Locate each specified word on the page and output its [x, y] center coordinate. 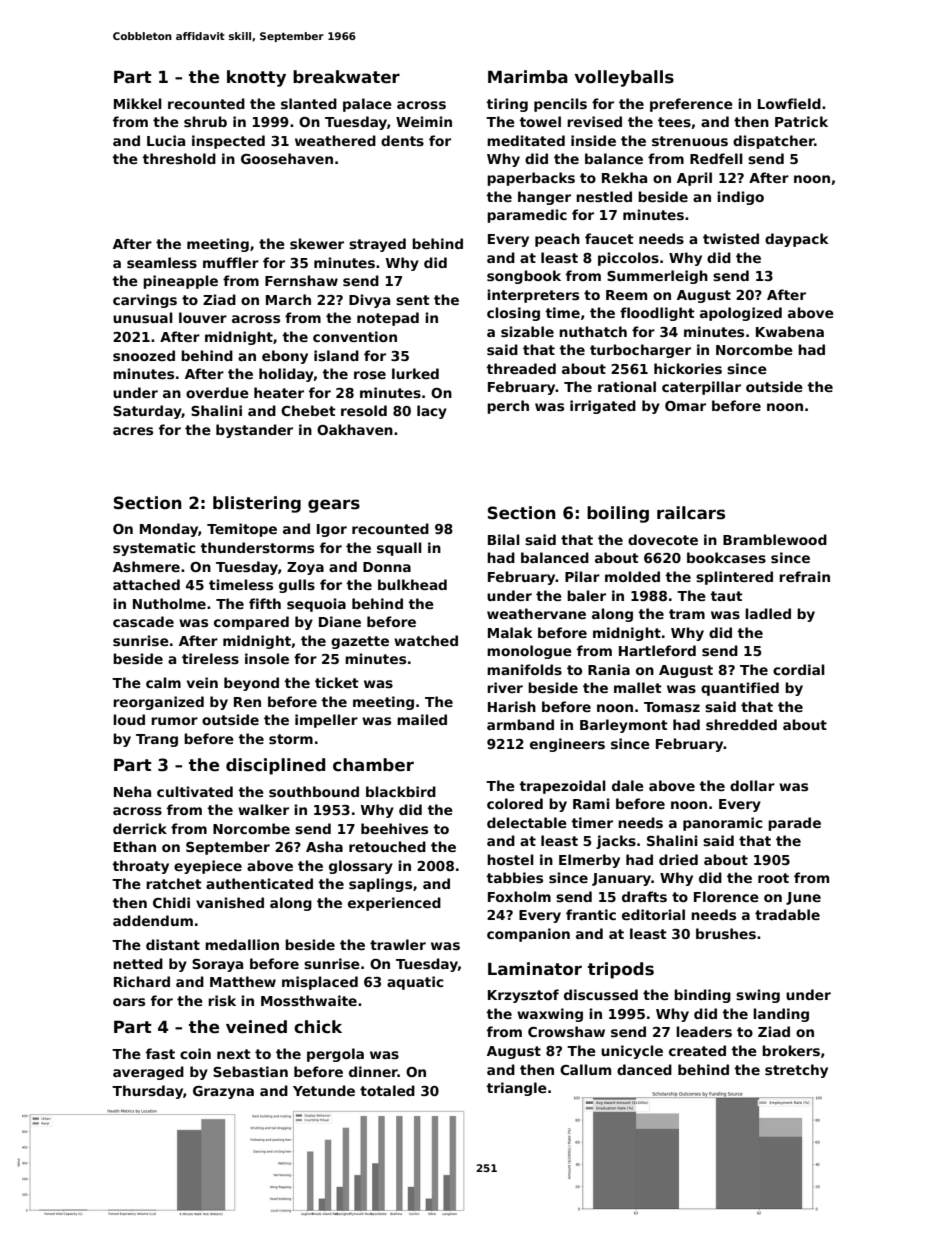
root [773, 878]
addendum [153, 920]
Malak [510, 632]
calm [163, 682]
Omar [685, 406]
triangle [516, 1089]
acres [133, 431]
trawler [398, 944]
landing [781, 1015]
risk [222, 1000]
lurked [415, 373]
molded [632, 576]
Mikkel [138, 103]
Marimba [528, 77]
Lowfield [789, 103]
